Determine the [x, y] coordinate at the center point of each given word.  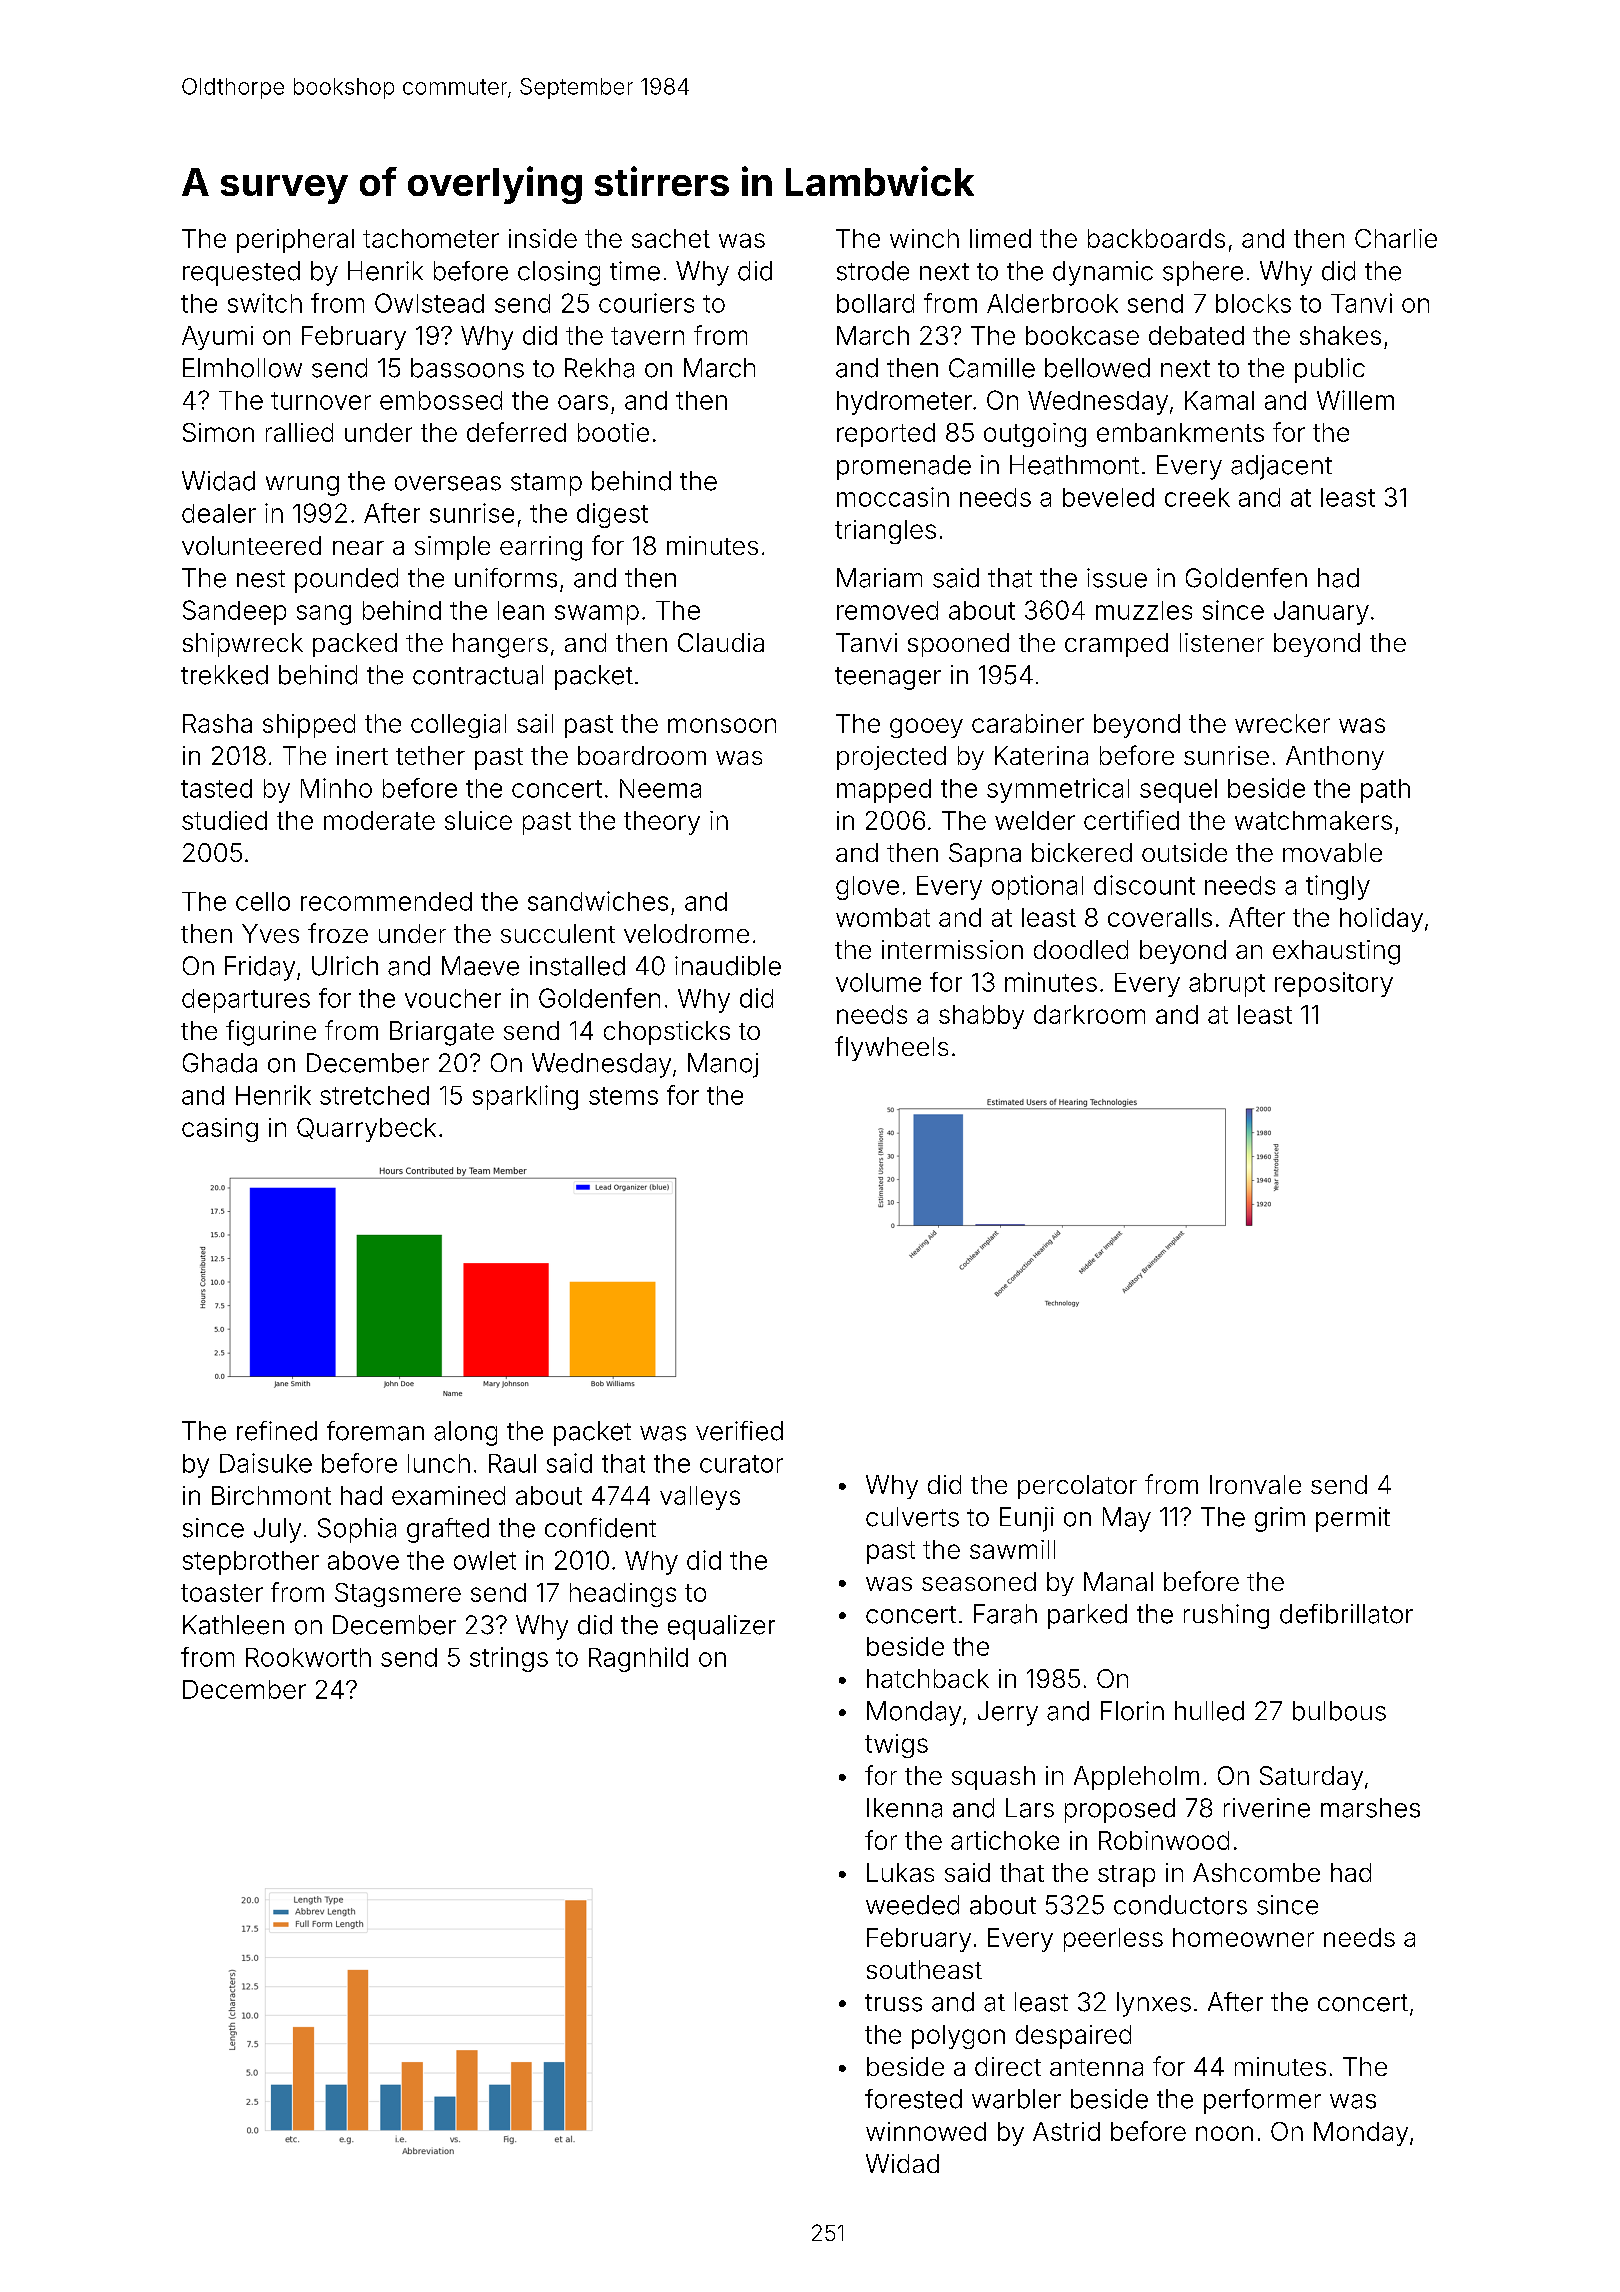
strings [509, 1659]
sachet [671, 238]
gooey [926, 728]
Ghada [220, 1063]
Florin [1132, 1711]
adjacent [1281, 467]
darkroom [1089, 1014]
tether [430, 755]
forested [913, 2099]
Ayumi [217, 338]
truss [893, 2003]
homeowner [1243, 1937]
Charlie [1396, 238]
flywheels [891, 1048]
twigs [896, 1746]
